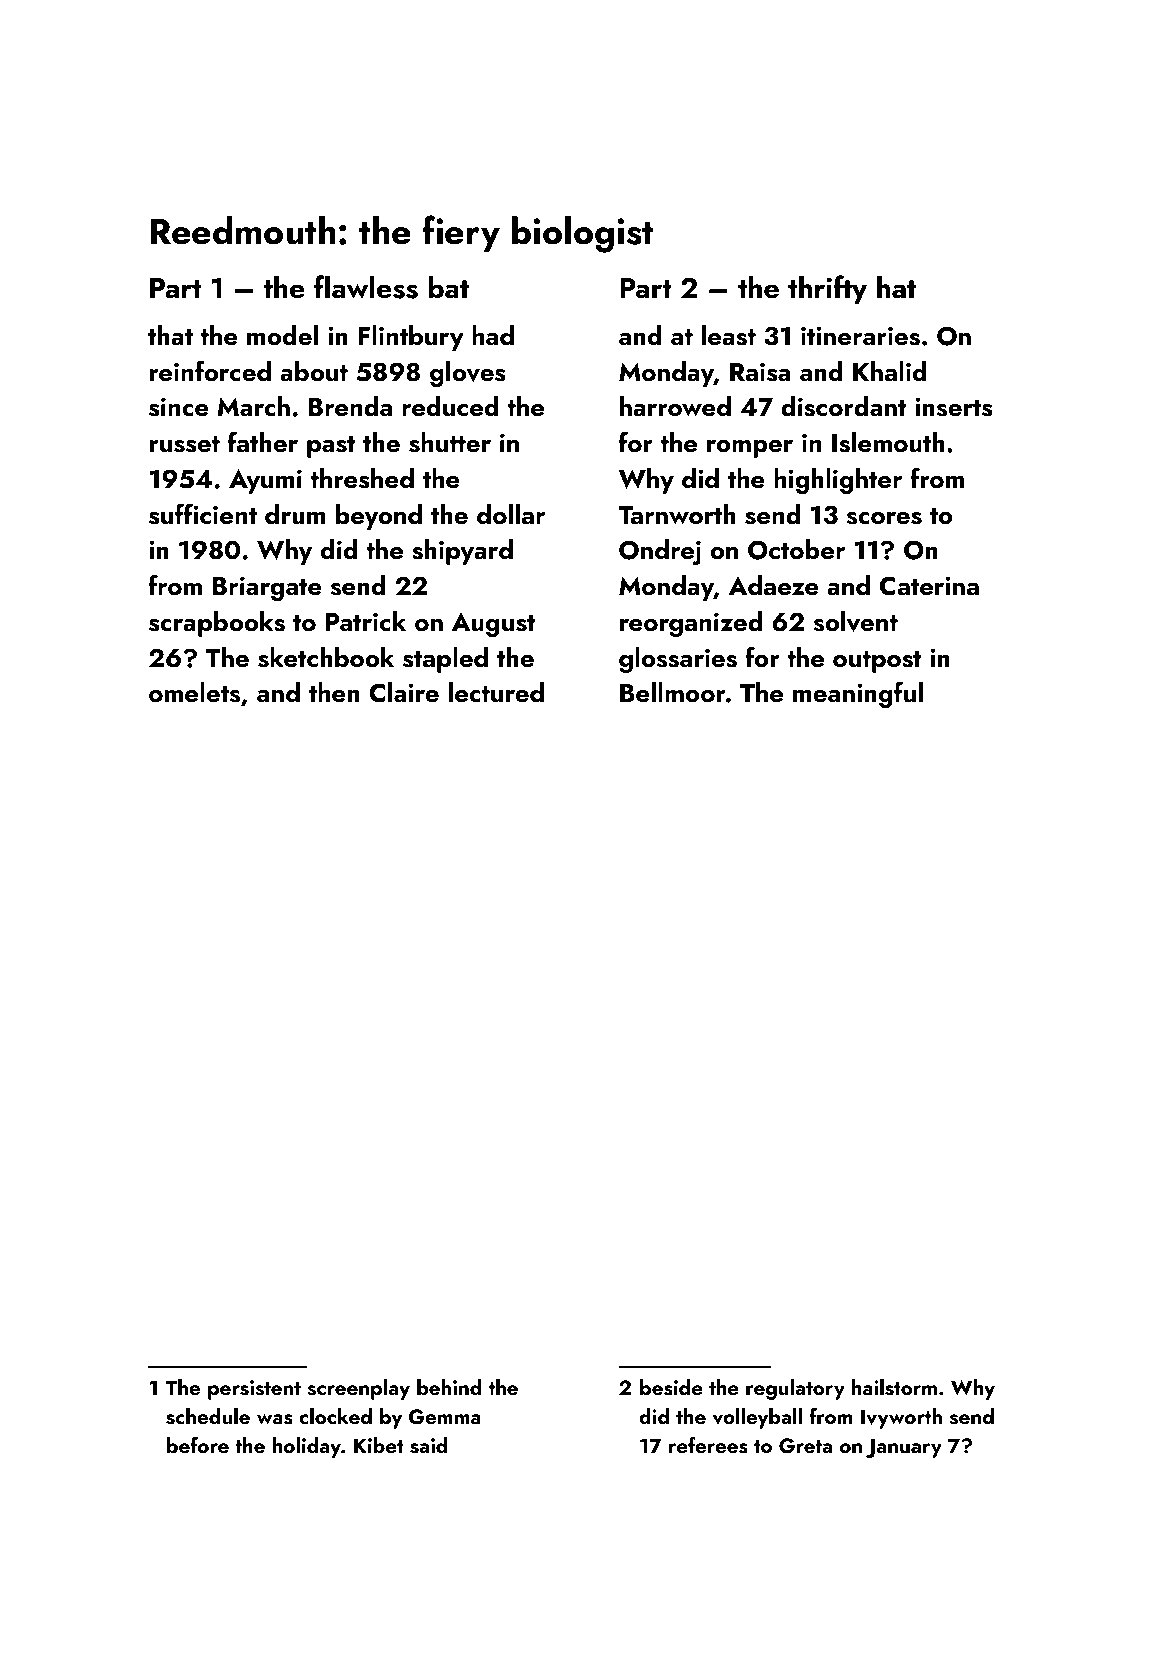 The width and height of the page is (1165, 1654). Describe the element at coordinates (366, 287) in the page. I see `flawless` at that location.
